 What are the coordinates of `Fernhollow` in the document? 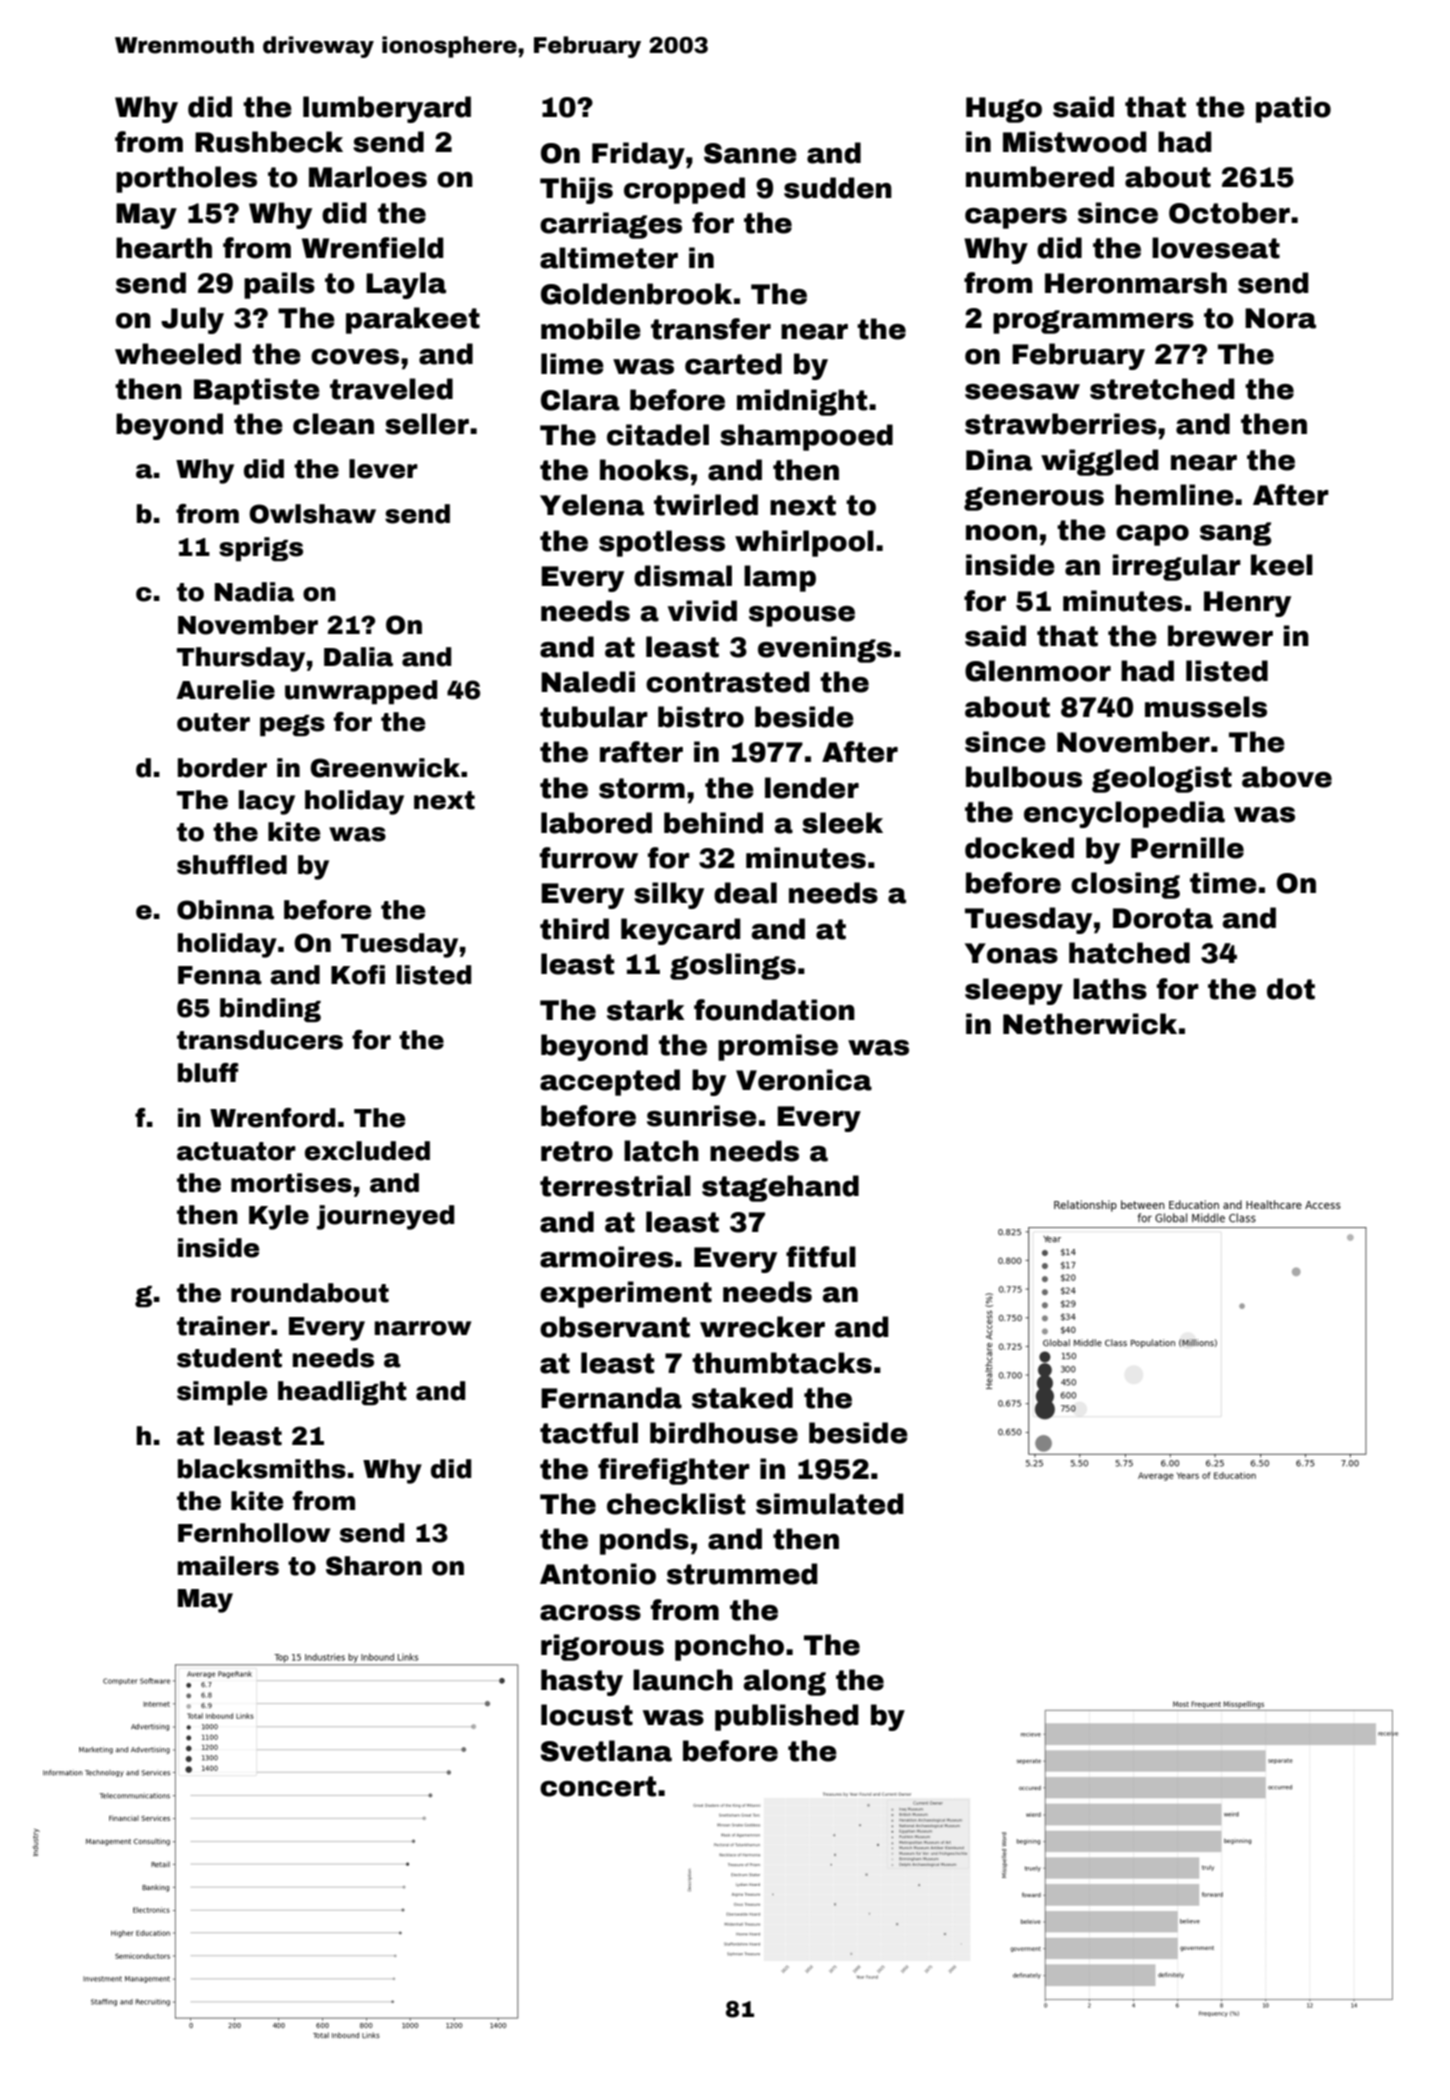 It's located at (254, 1533).
